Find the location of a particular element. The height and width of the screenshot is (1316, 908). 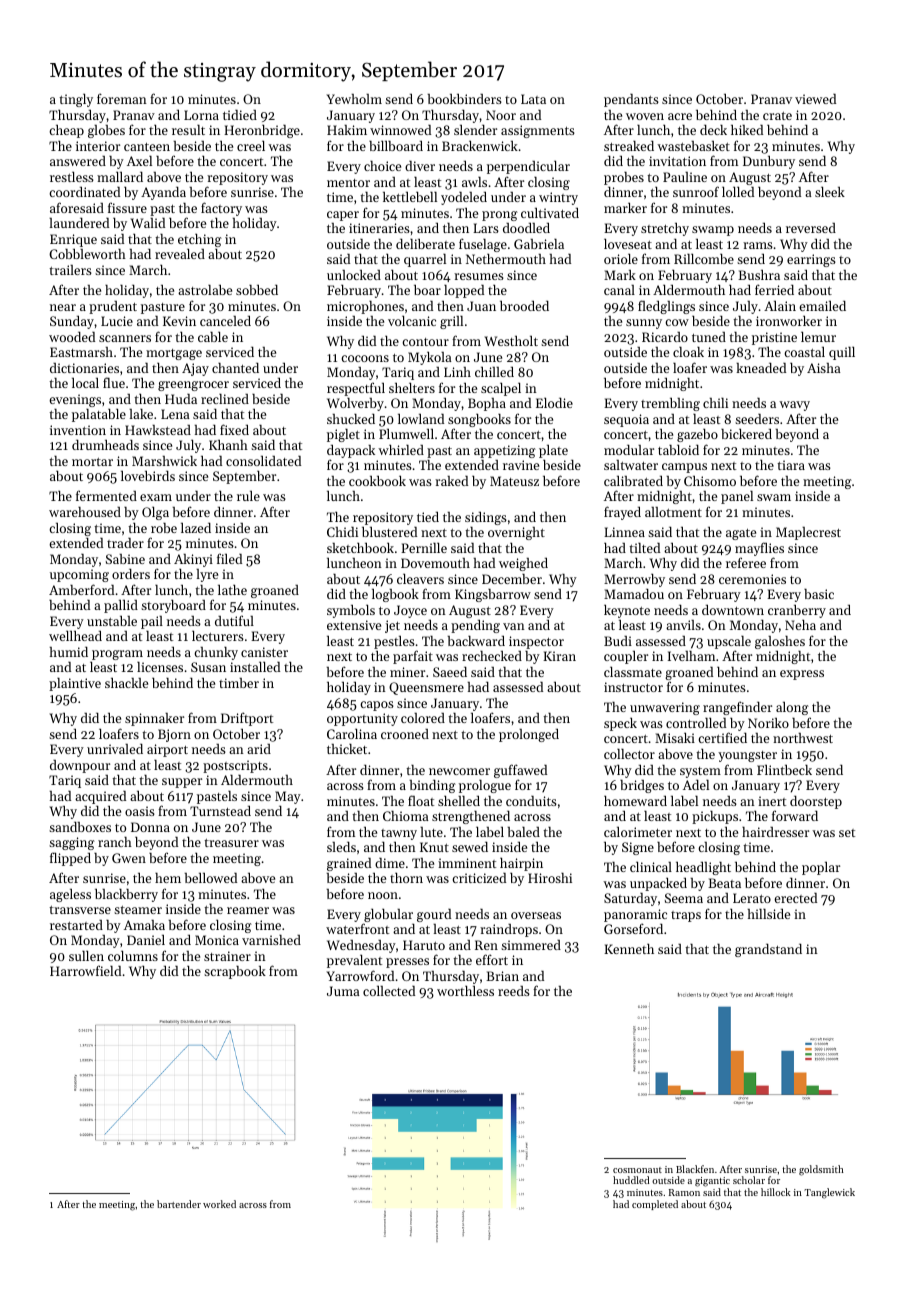

rule is located at coordinates (248, 496).
